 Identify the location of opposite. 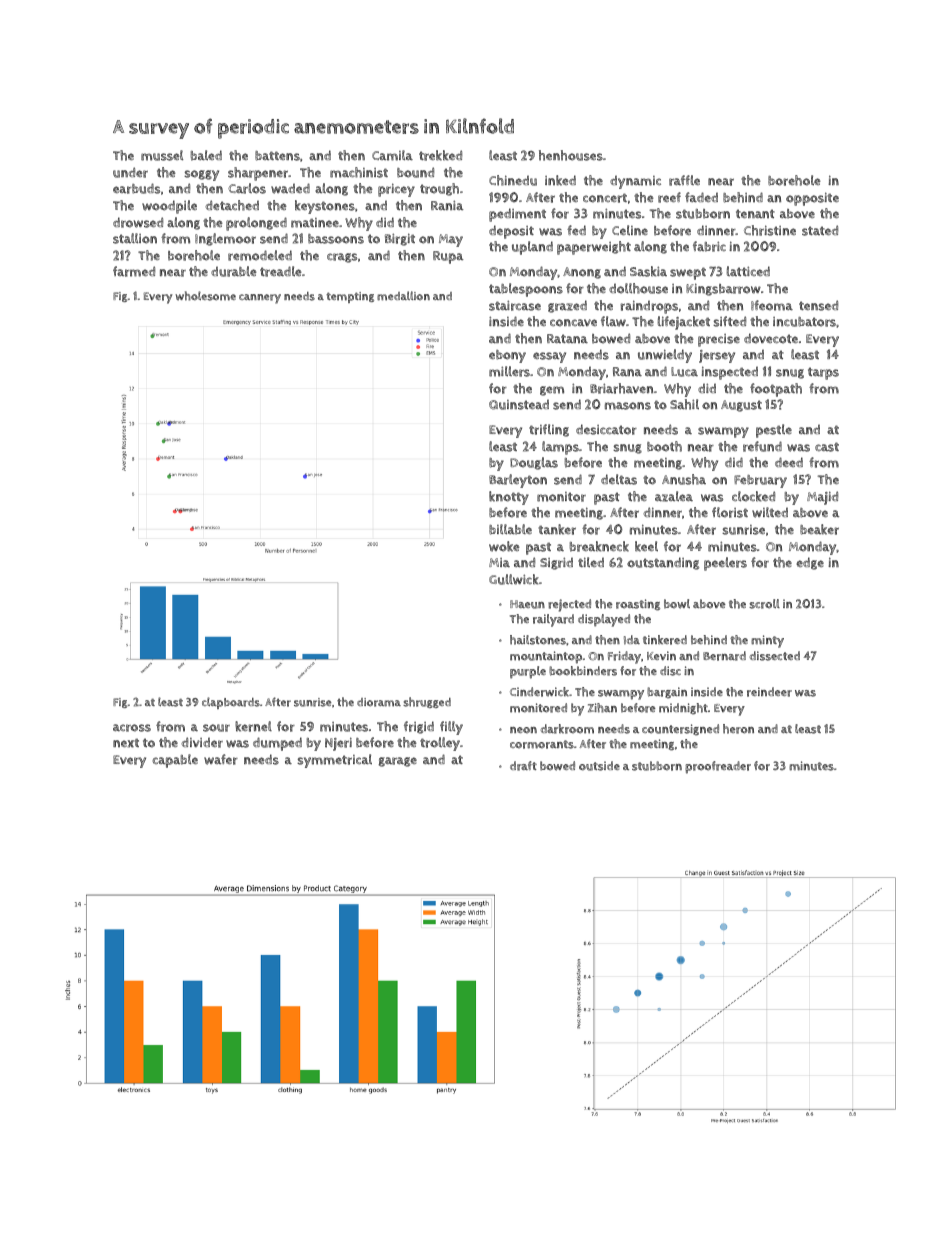
(812, 199).
